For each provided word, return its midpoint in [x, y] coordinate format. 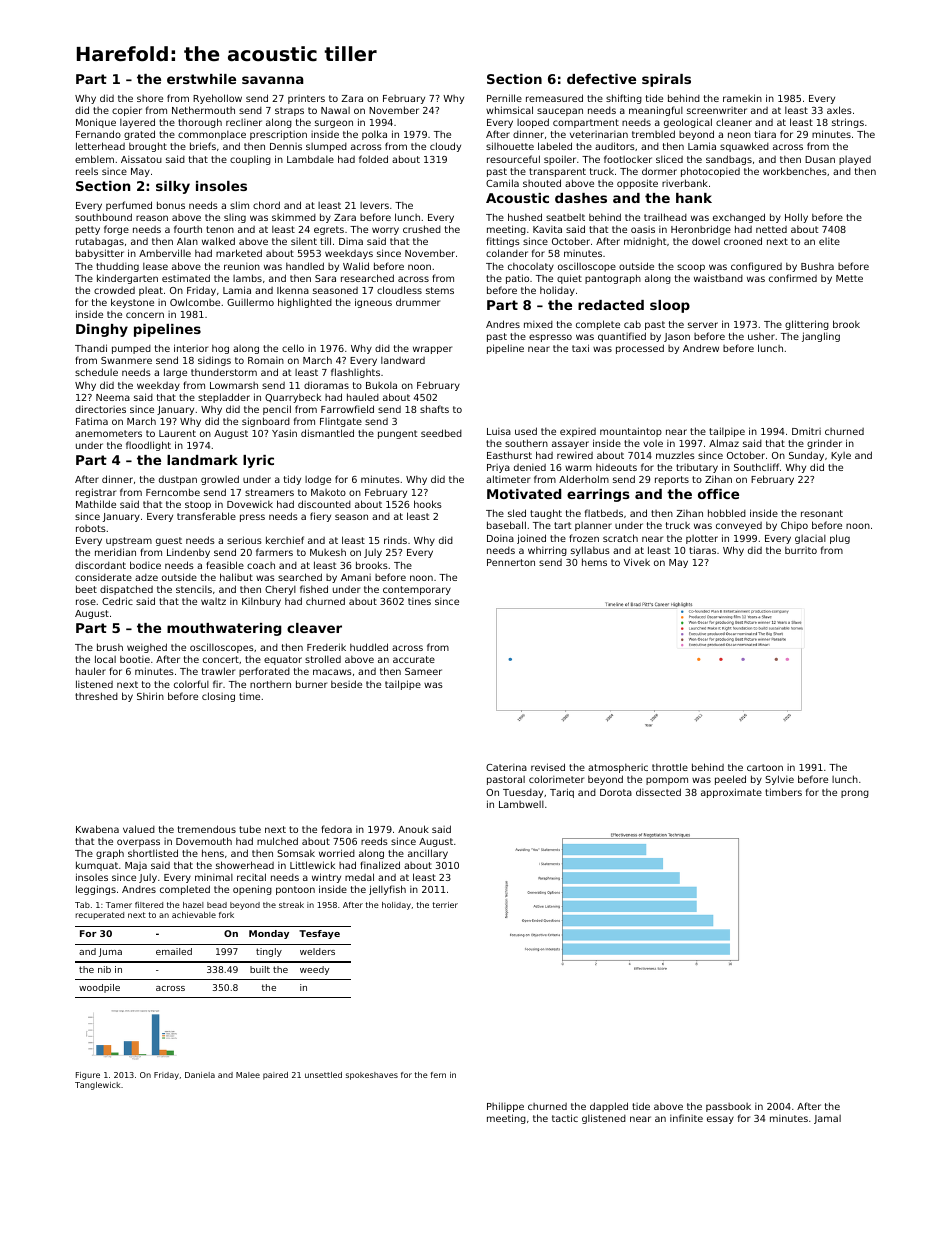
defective [601, 79]
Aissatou [141, 159]
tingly [269, 952]
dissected [658, 792]
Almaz [724, 443]
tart [562, 525]
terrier [445, 905]
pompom [667, 781]
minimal [214, 877]
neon [739, 135]
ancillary [428, 854]
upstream [129, 541]
